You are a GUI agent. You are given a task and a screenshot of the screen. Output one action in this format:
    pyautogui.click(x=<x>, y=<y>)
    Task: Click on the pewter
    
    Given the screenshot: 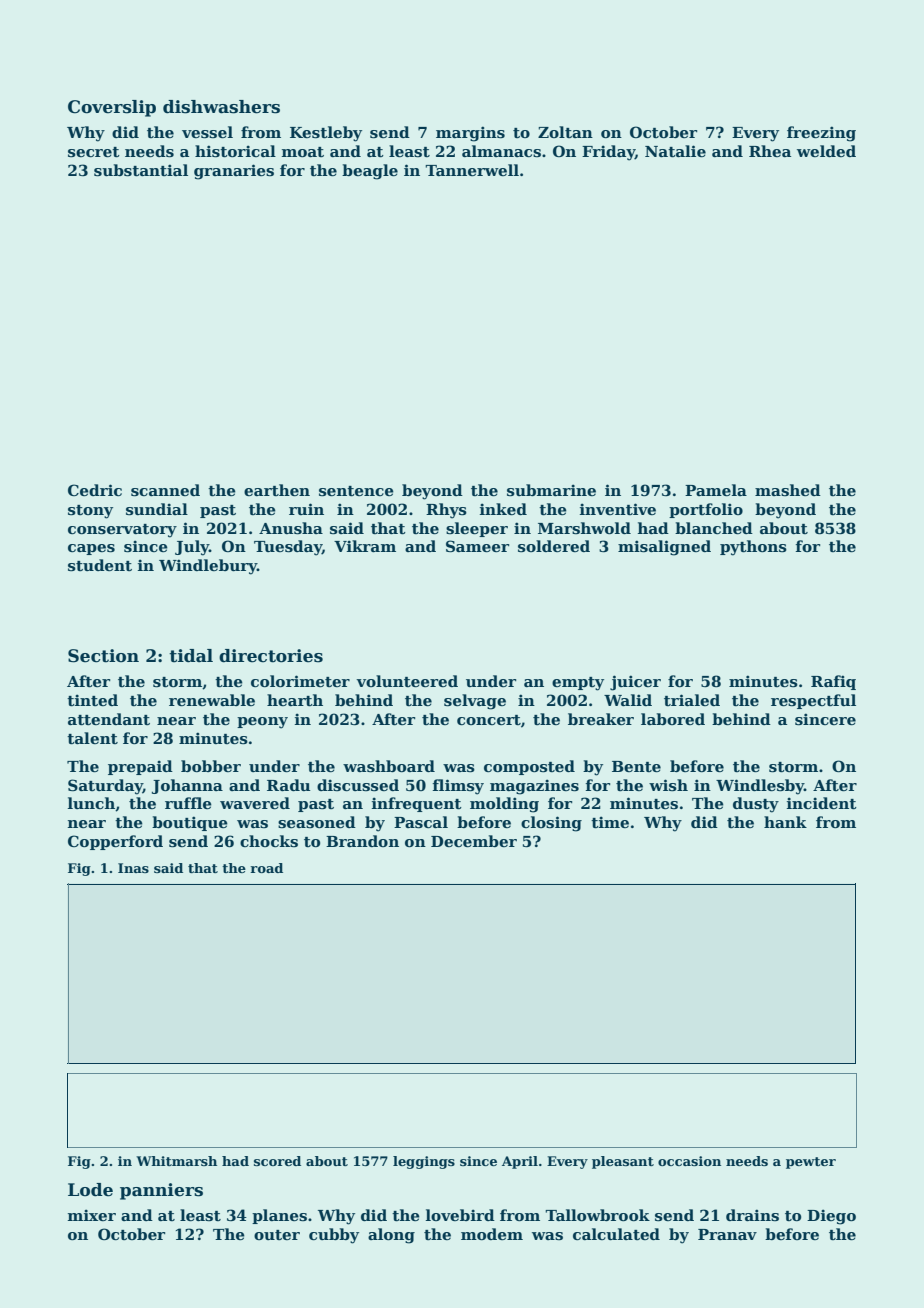 What is the action you would take?
    pyautogui.click(x=811, y=1163)
